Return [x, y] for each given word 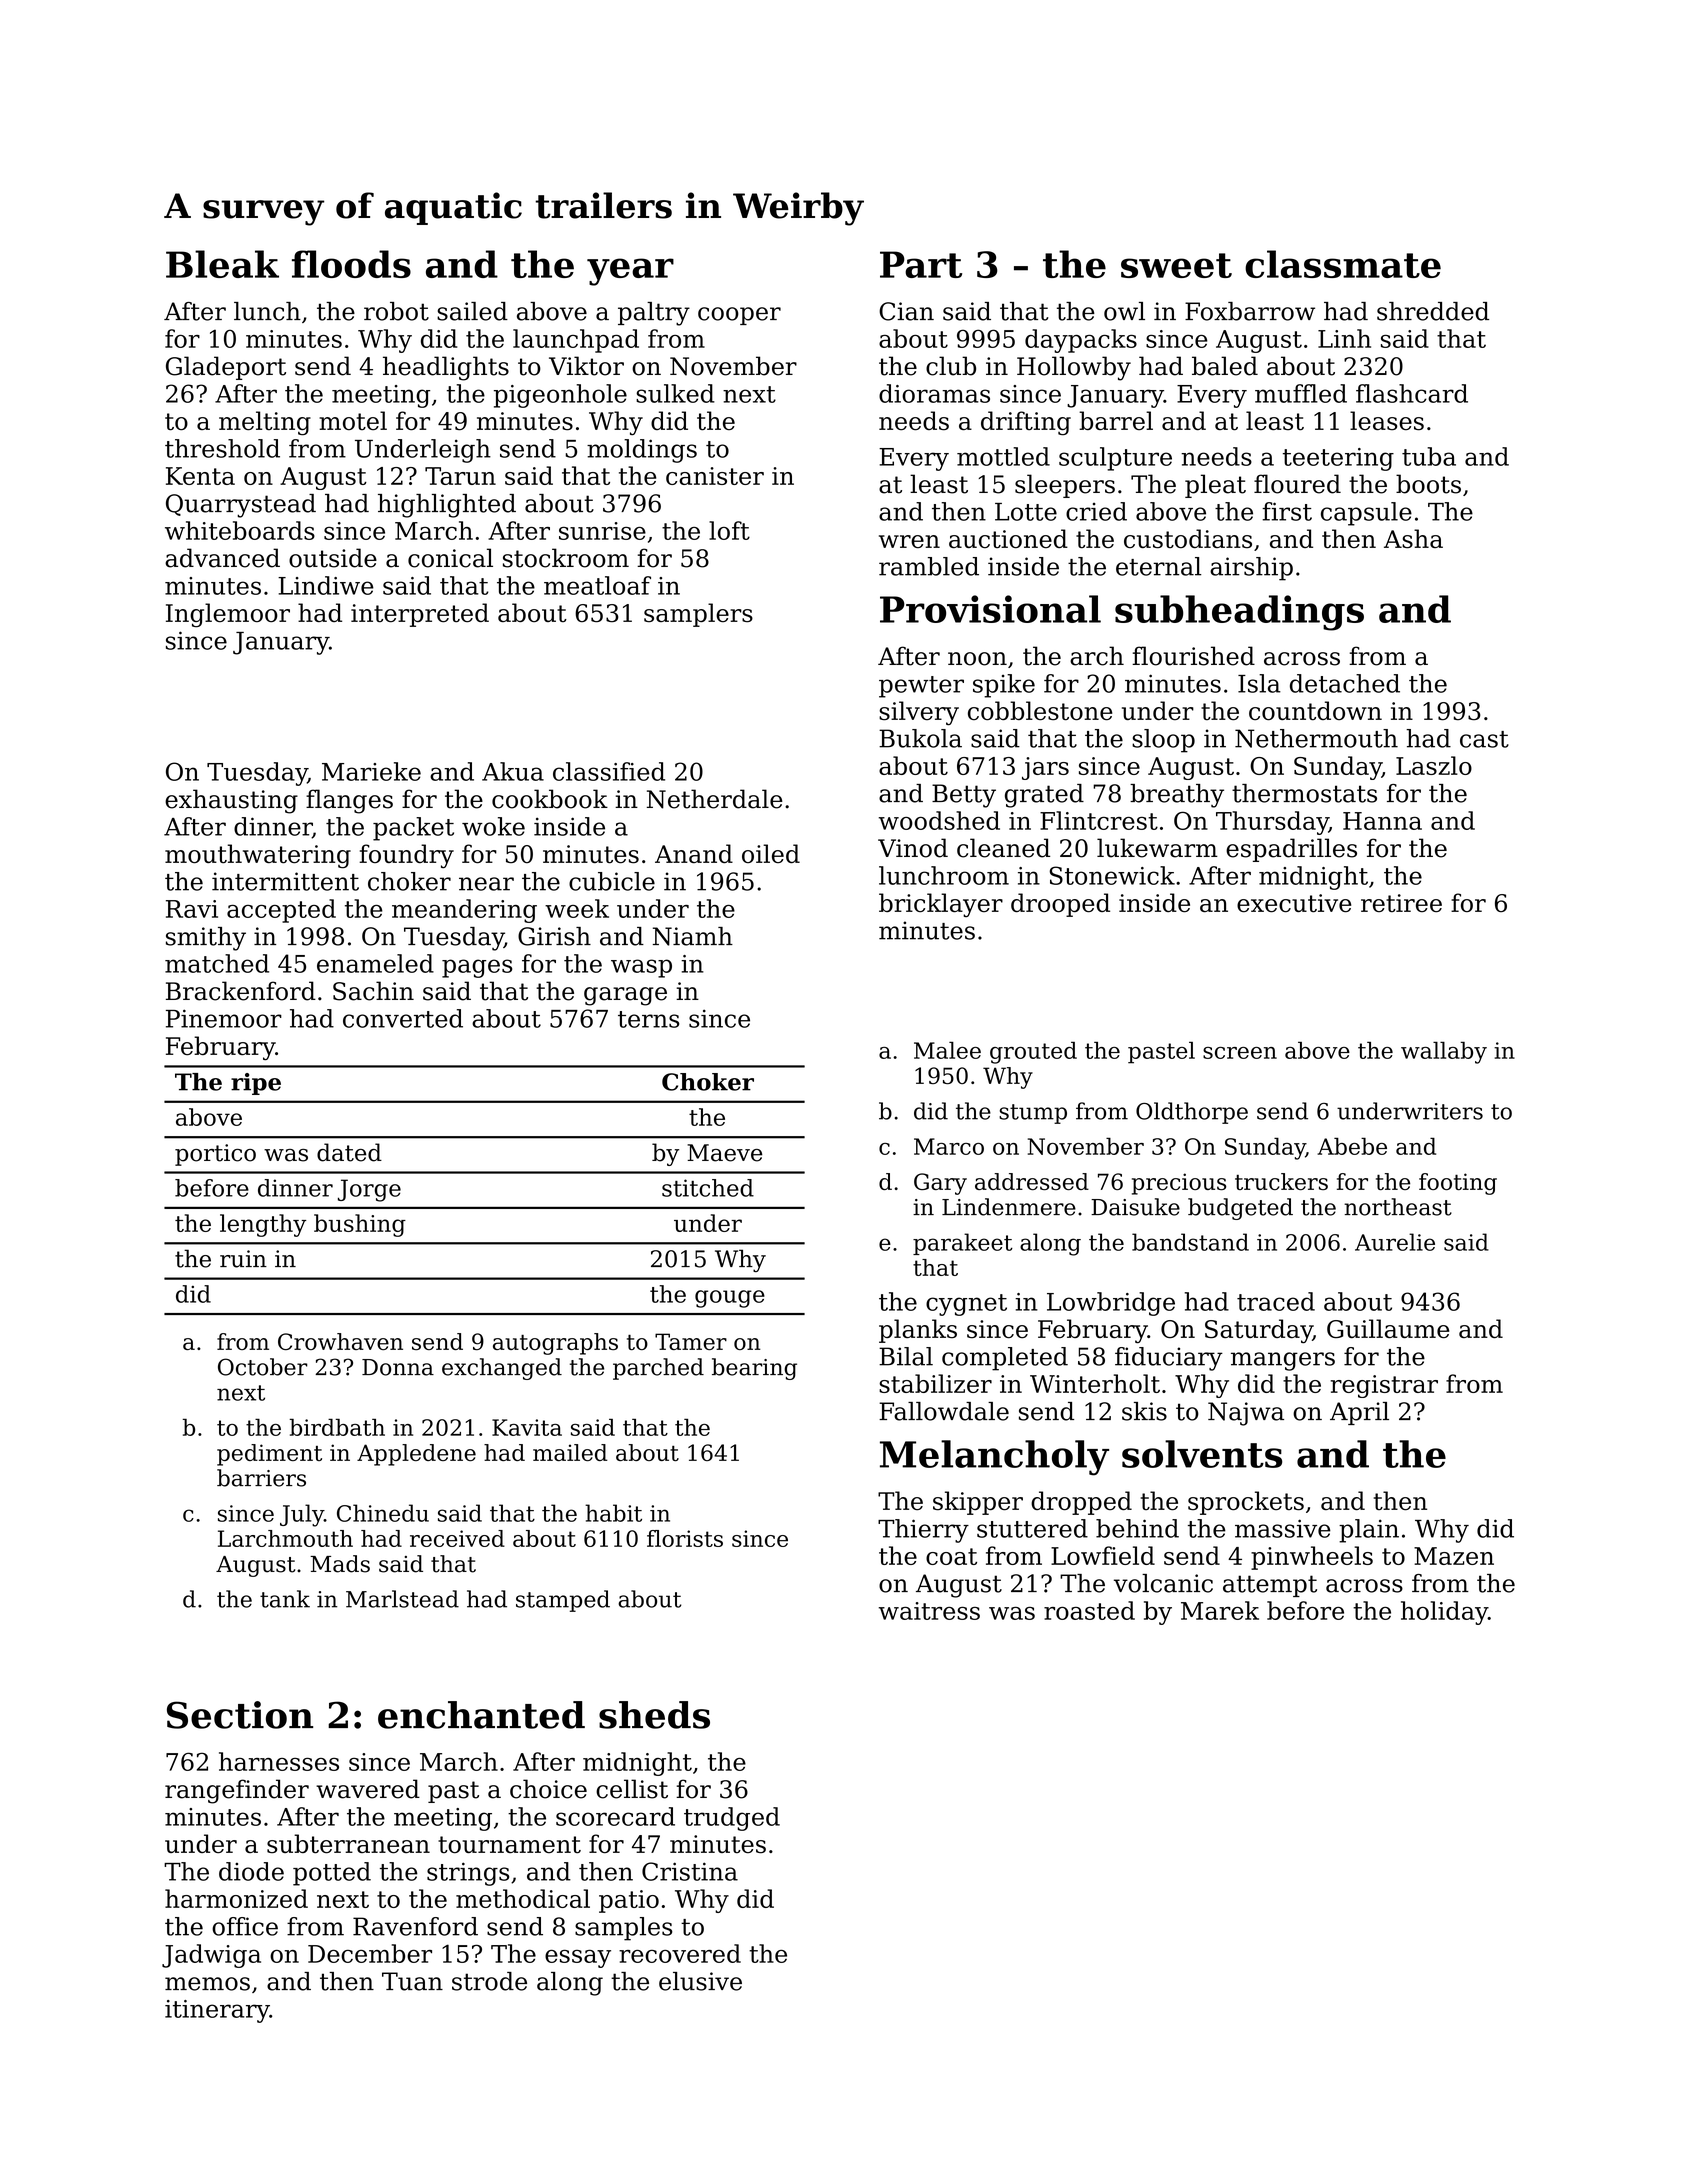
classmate [1343, 264]
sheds [654, 1715]
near [486, 884]
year [630, 272]
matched [217, 963]
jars [1045, 768]
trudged [732, 1819]
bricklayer [941, 905]
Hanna [1382, 821]
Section [240, 1715]
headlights [446, 368]
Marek [1220, 1610]
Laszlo [1434, 765]
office [245, 1926]
